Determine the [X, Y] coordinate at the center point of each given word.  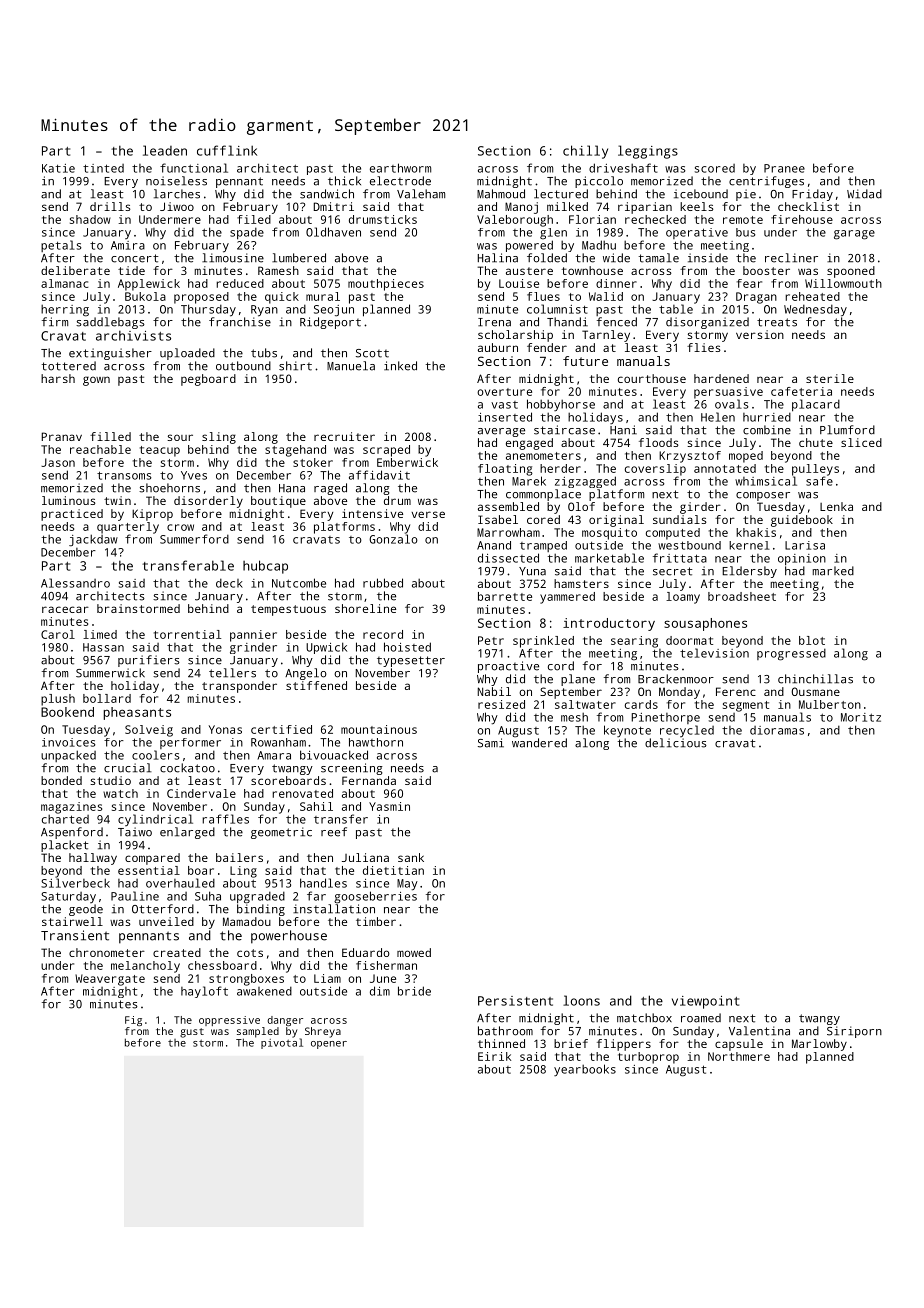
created [177, 952]
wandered [539, 743]
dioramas [777, 730]
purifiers [149, 661]
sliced [861, 442]
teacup [160, 451]
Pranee [784, 168]
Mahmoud [501, 194]
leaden [165, 150]
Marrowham [508, 532]
